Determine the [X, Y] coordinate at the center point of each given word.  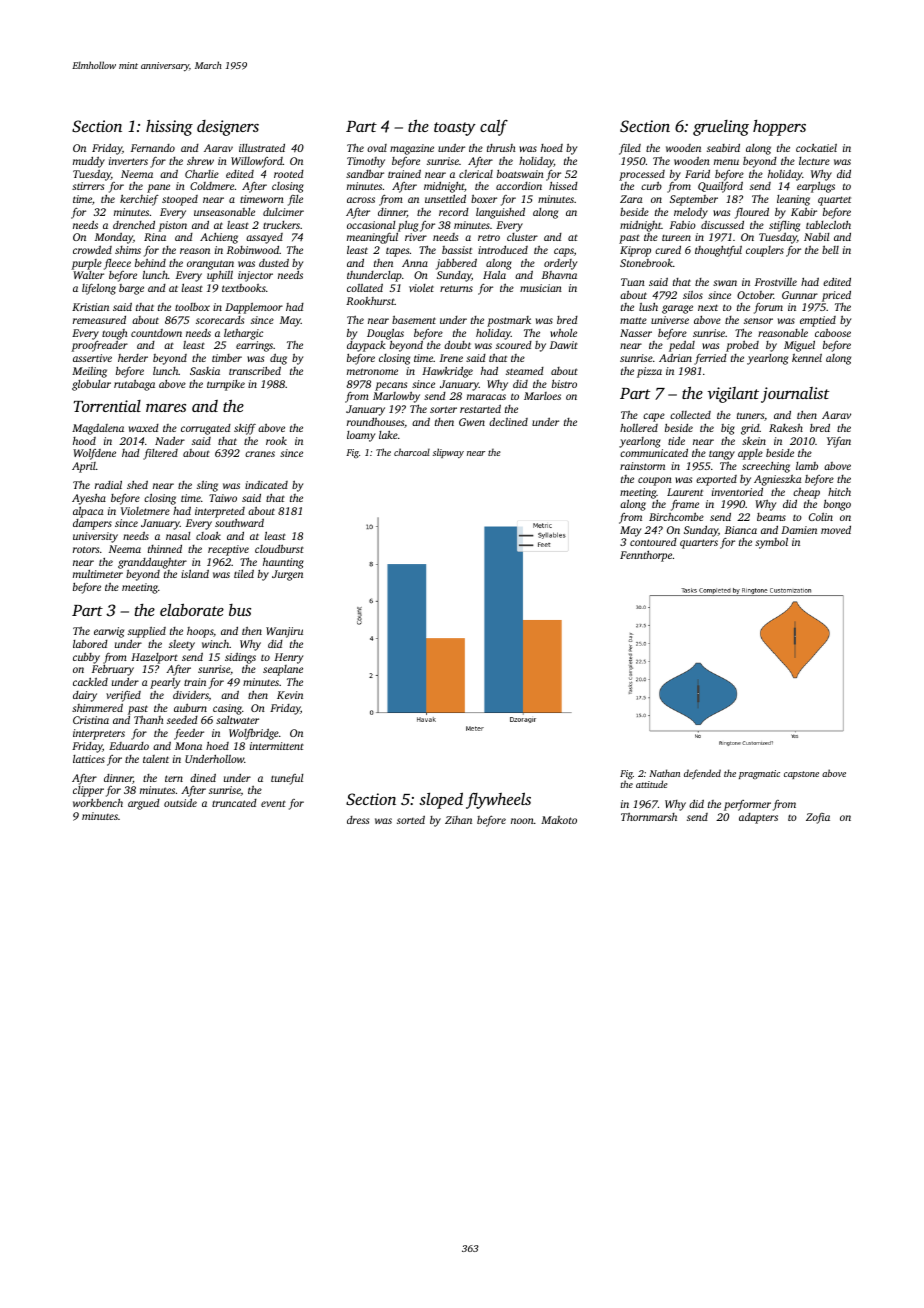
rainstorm [642, 466]
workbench [98, 802]
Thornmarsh [649, 817]
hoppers [779, 128]
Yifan [839, 442]
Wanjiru [284, 632]
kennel [807, 358]
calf [494, 127]
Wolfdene [94, 454]
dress [358, 820]
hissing [169, 128]
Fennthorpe [646, 556]
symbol [771, 543]
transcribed [255, 370]
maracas [486, 397]
